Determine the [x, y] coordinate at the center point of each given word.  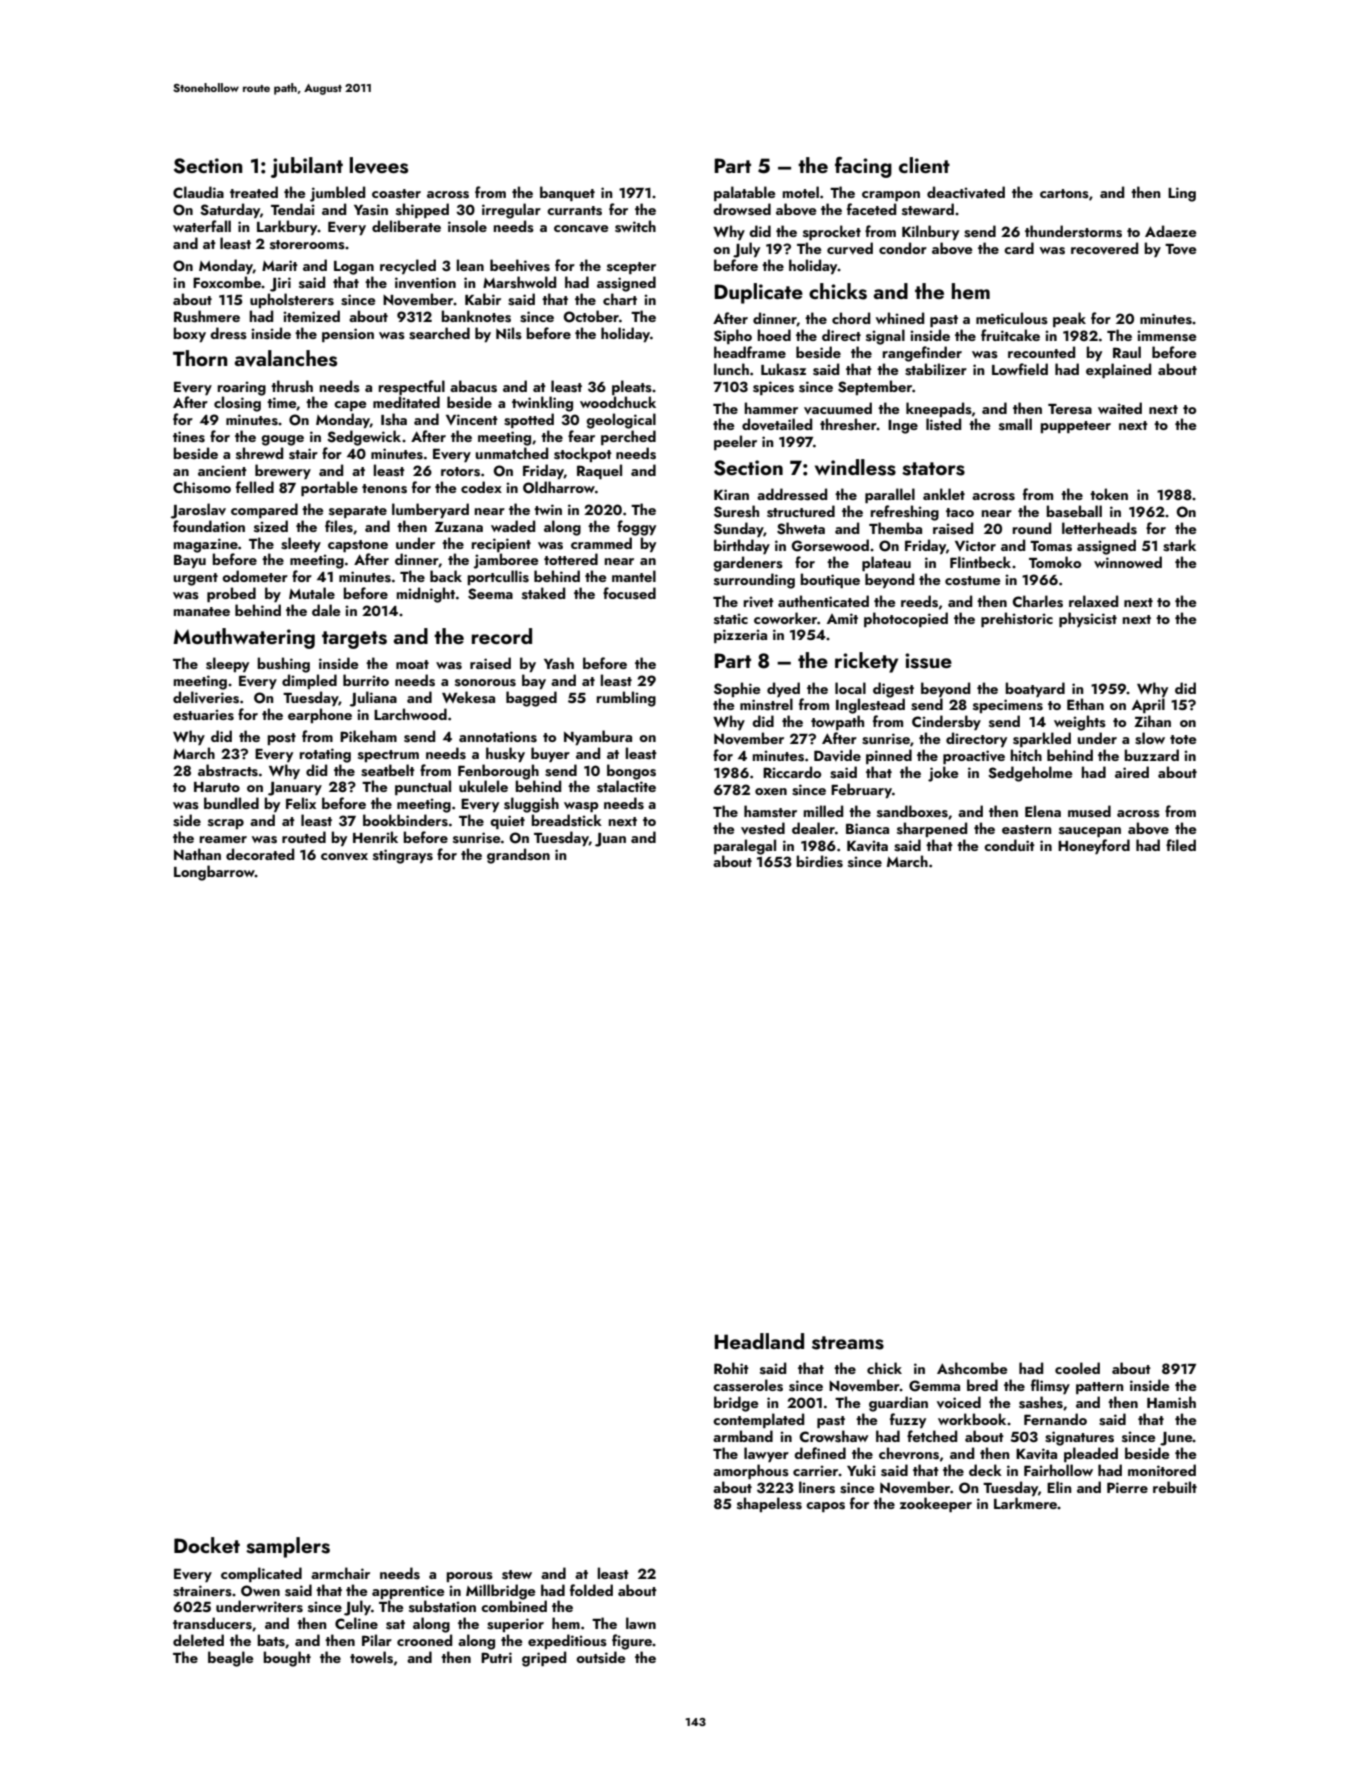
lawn [641, 1623]
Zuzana [459, 527]
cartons [1064, 194]
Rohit [731, 1368]
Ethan [1085, 704]
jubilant [307, 167]
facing [863, 167]
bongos [631, 772]
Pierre [1127, 1487]
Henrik [375, 837]
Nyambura [598, 737]
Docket [207, 1545]
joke [943, 774]
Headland [759, 1341]
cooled [1077, 1368]
